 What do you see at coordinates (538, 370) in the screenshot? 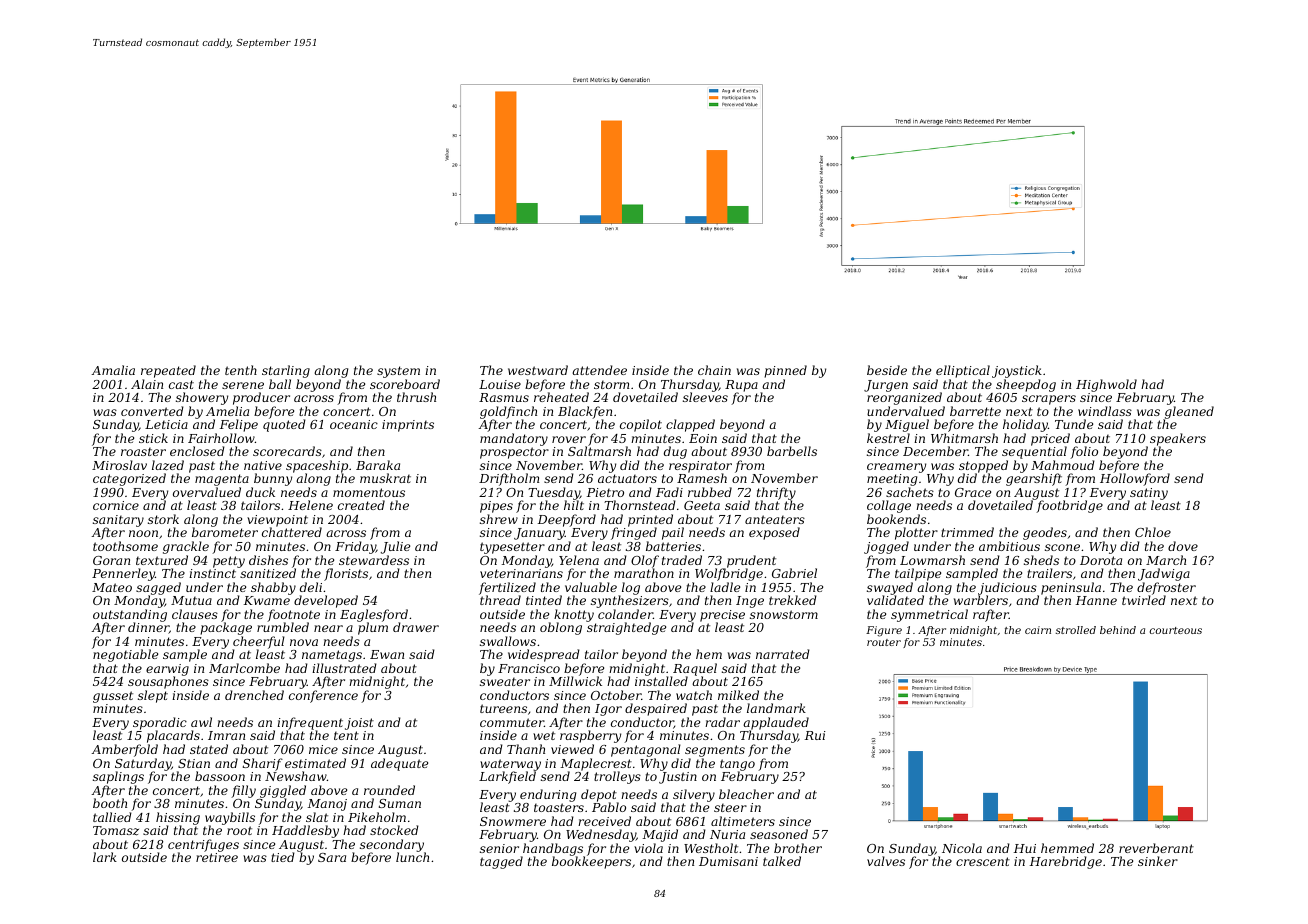
I see `westward` at bounding box center [538, 370].
